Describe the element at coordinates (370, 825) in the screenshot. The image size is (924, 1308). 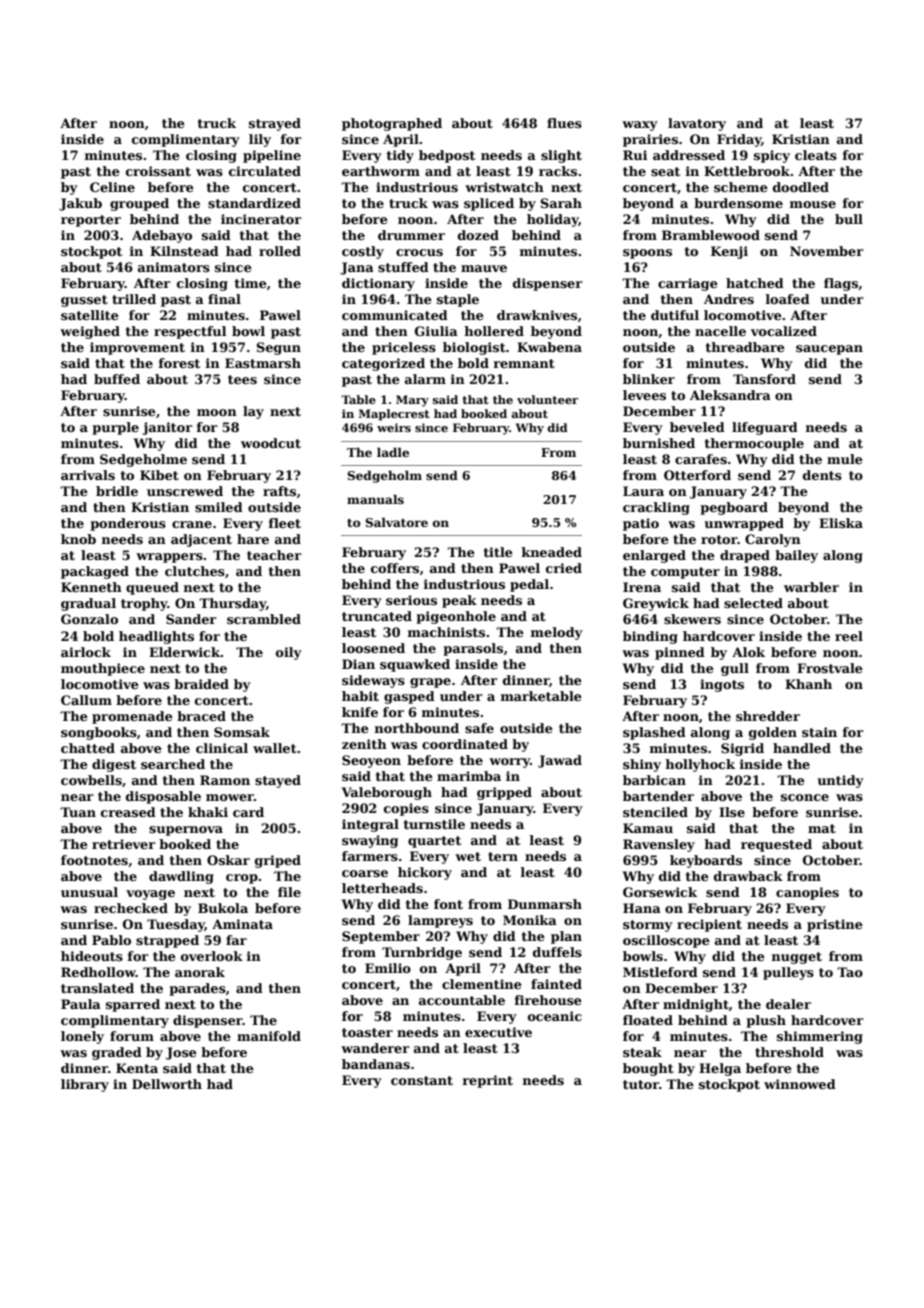
I see `integral` at that location.
